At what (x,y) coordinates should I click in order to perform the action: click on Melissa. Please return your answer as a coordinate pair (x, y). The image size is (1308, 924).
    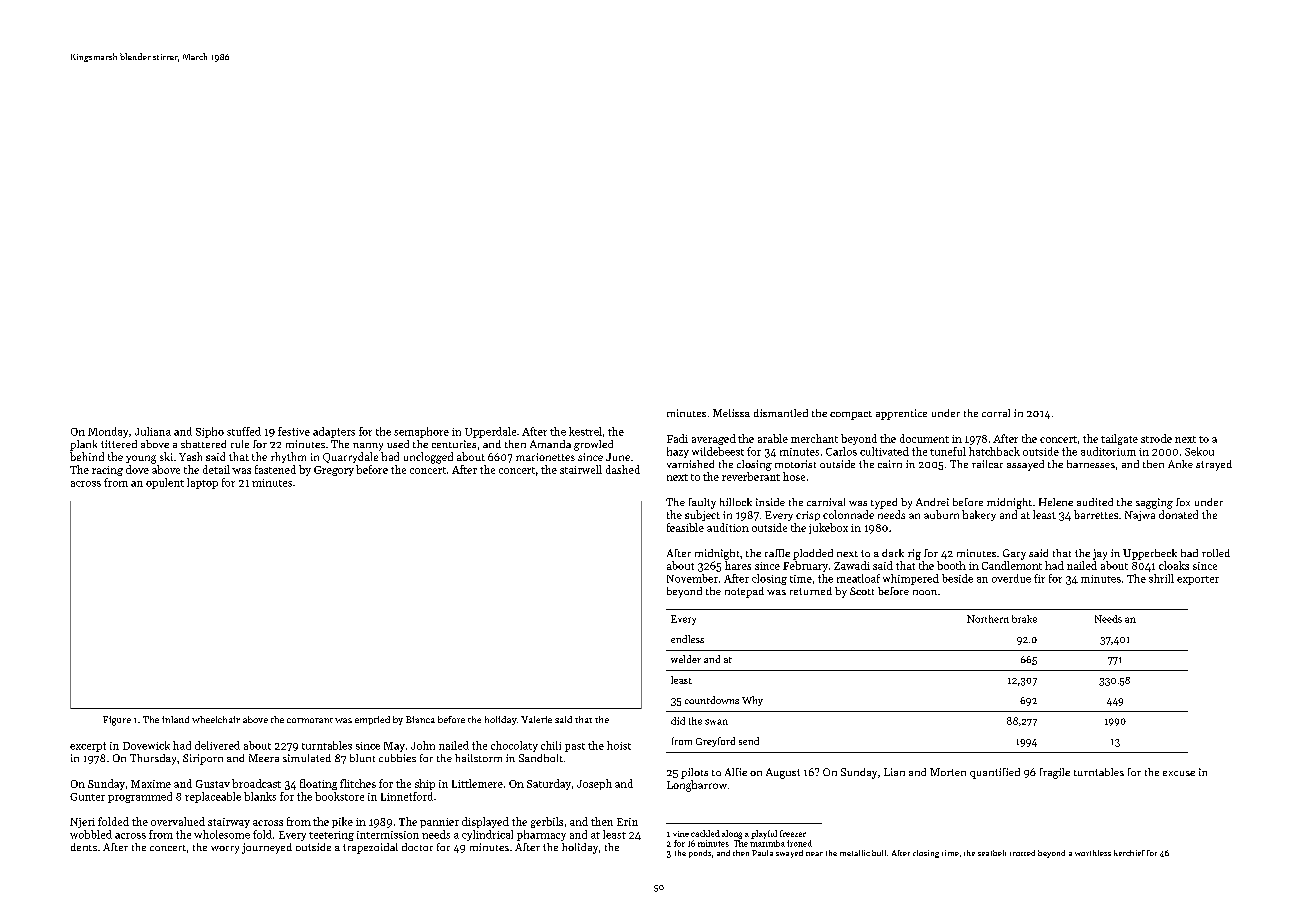
    Looking at the image, I should click on (731, 413).
